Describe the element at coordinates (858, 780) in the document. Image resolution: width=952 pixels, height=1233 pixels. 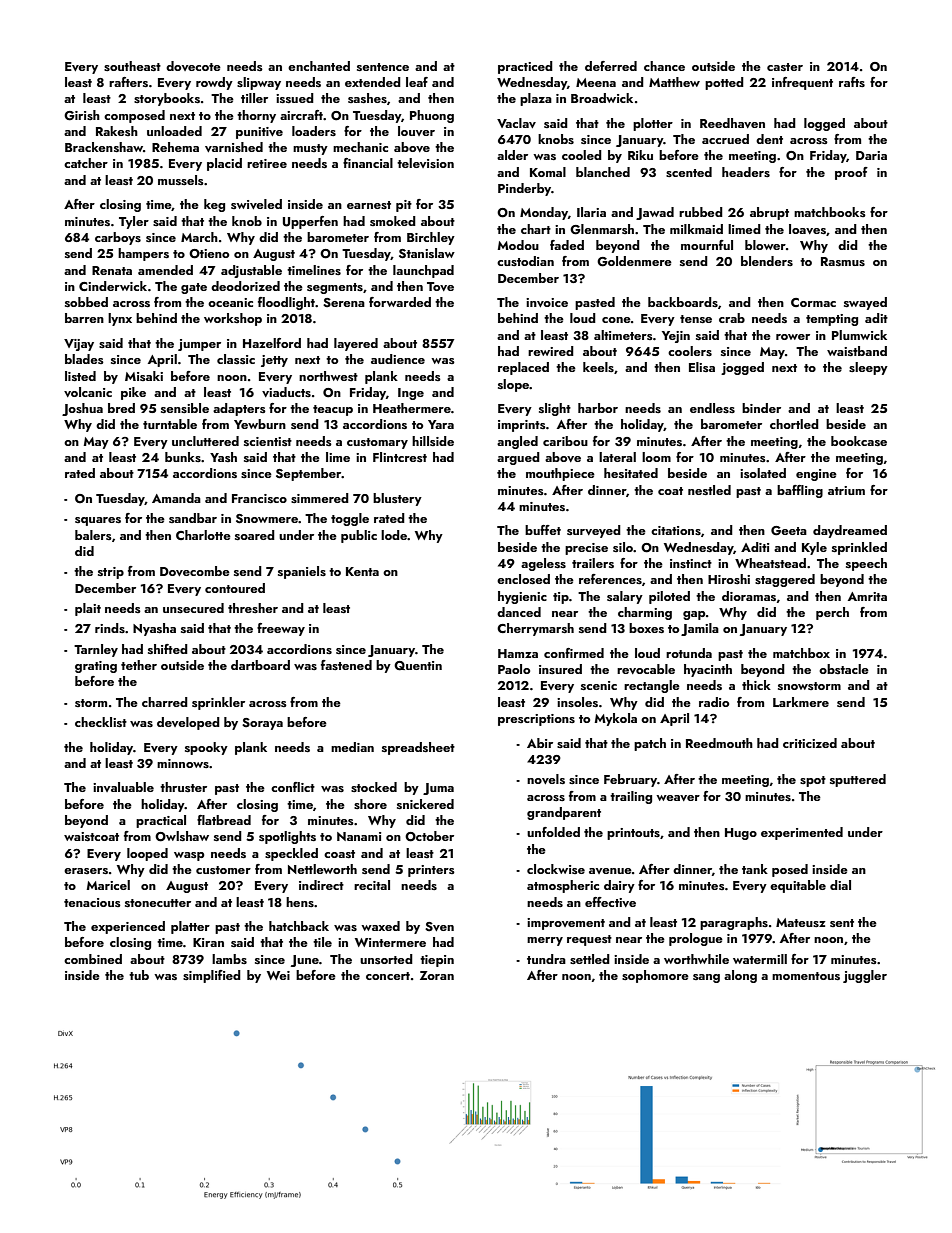
I see `sputtered` at that location.
